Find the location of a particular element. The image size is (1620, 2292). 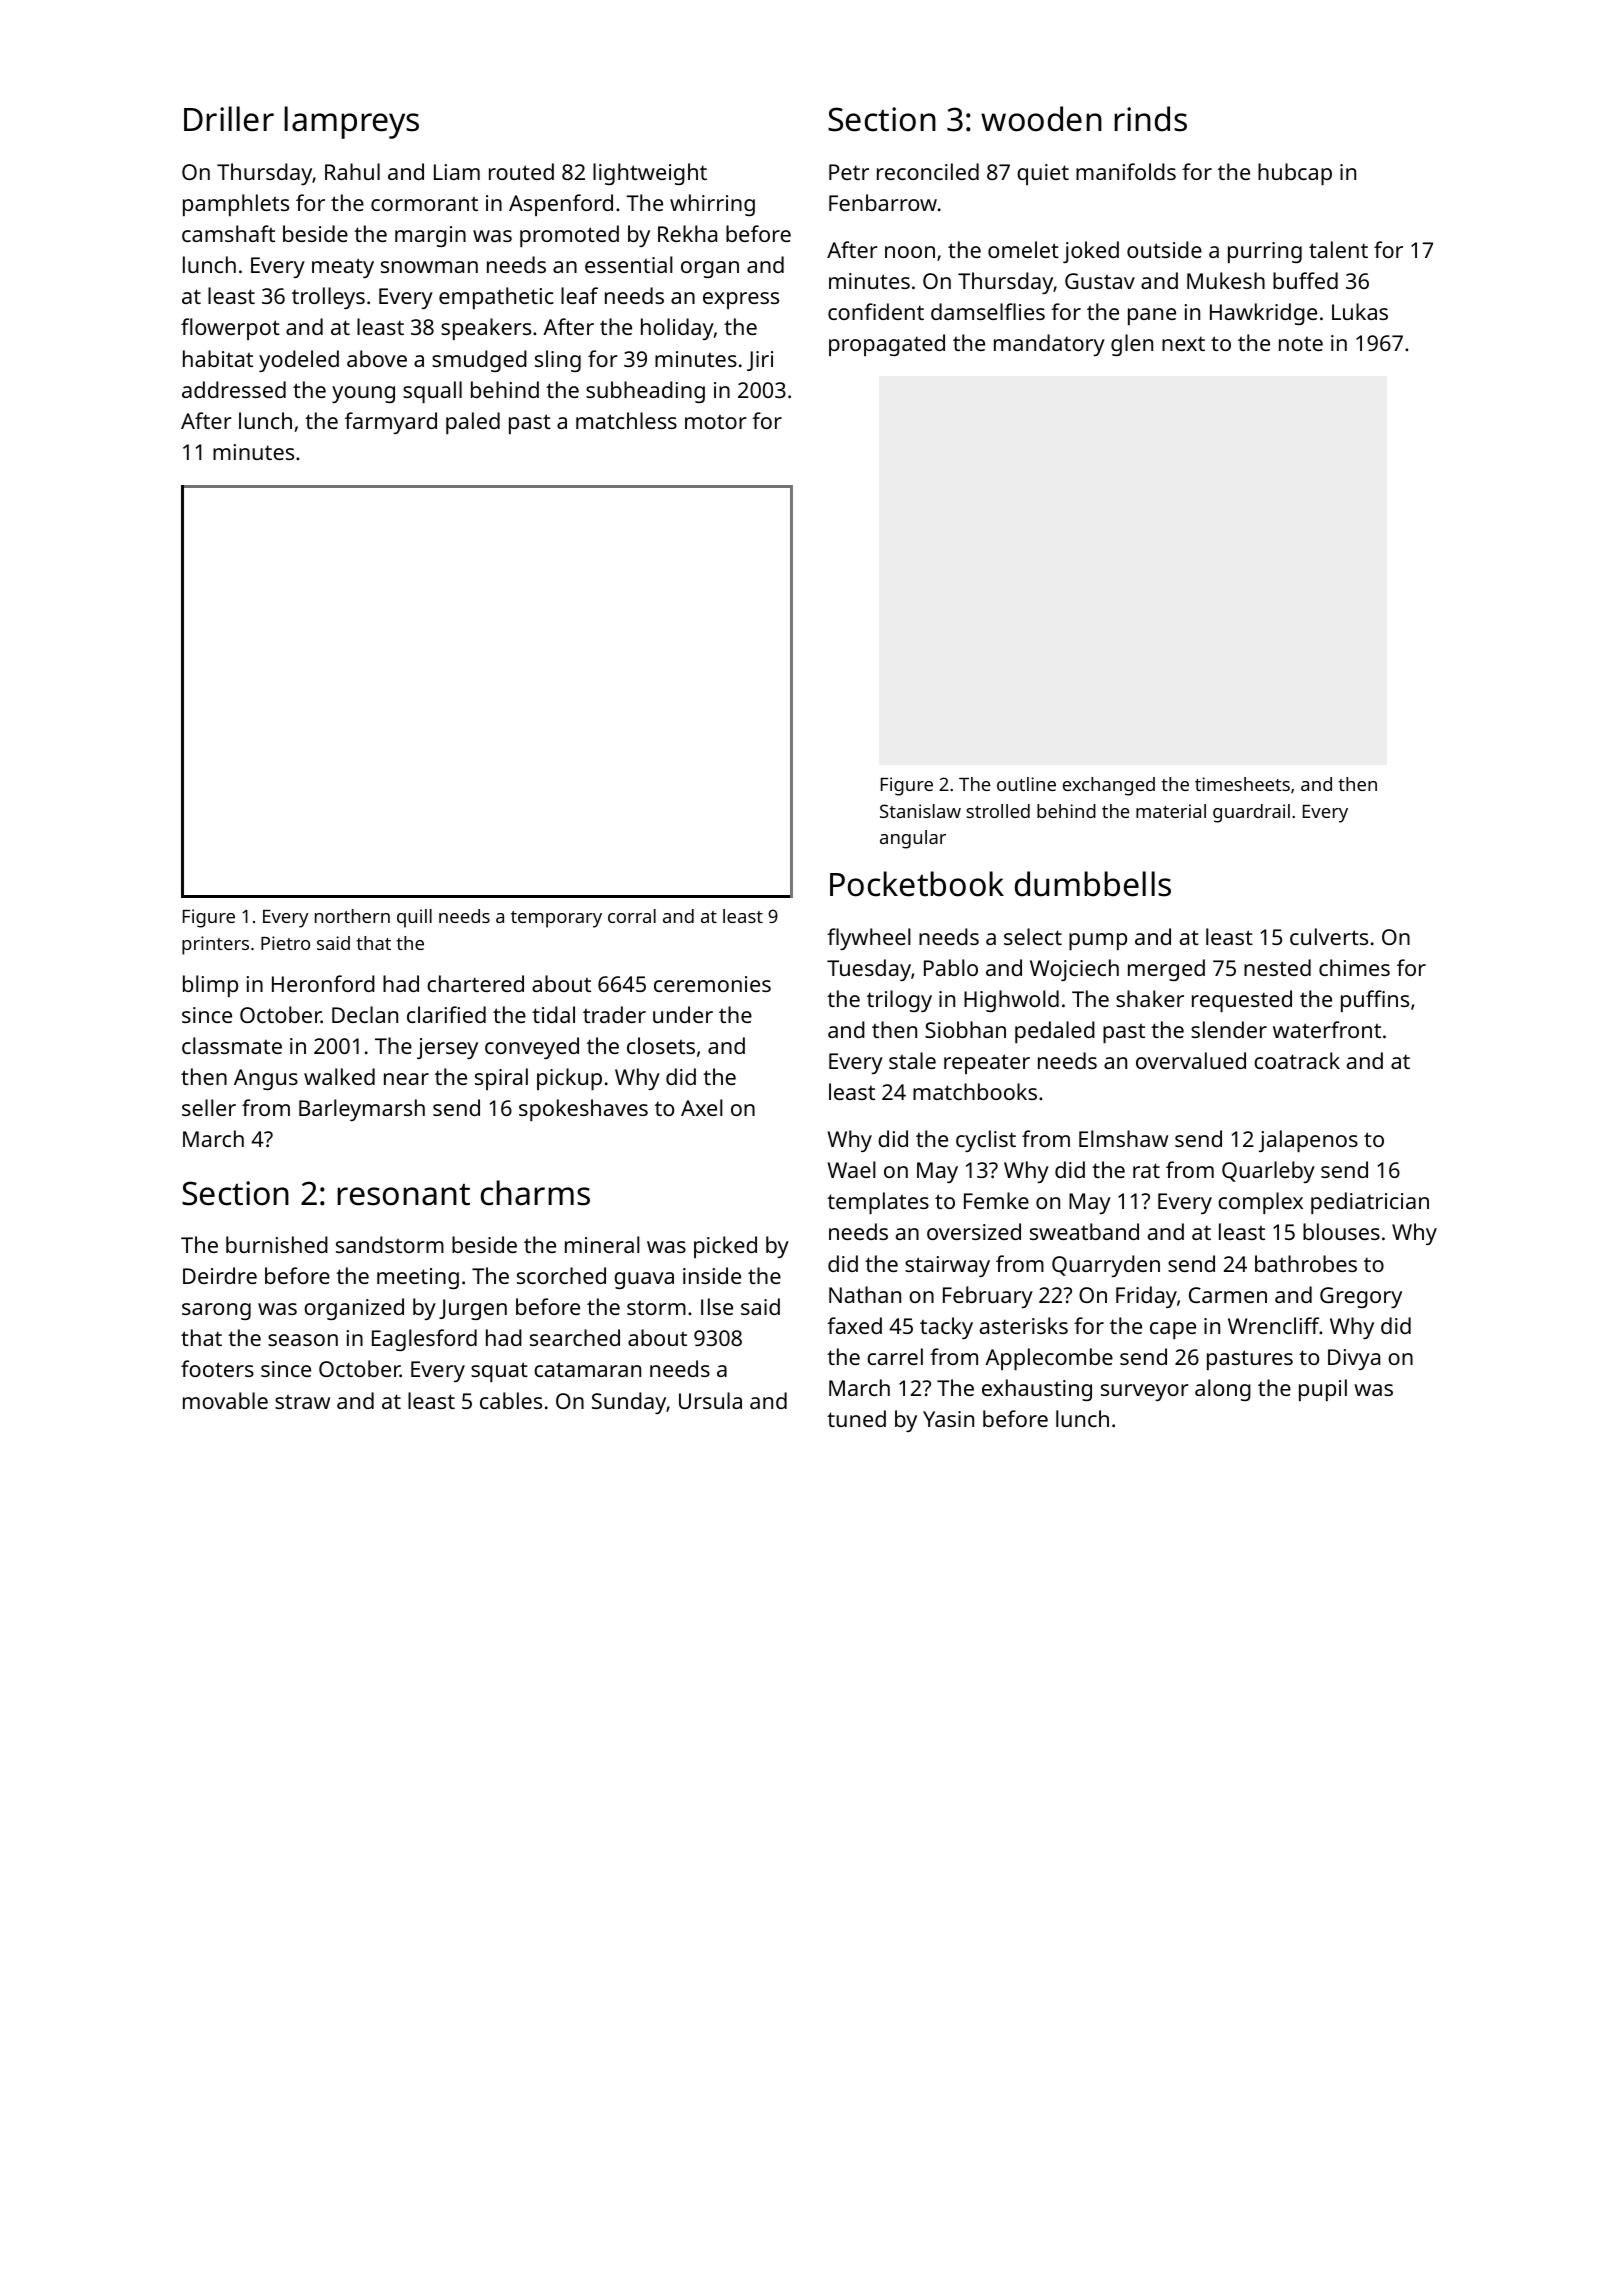

purring is located at coordinates (1265, 252).
